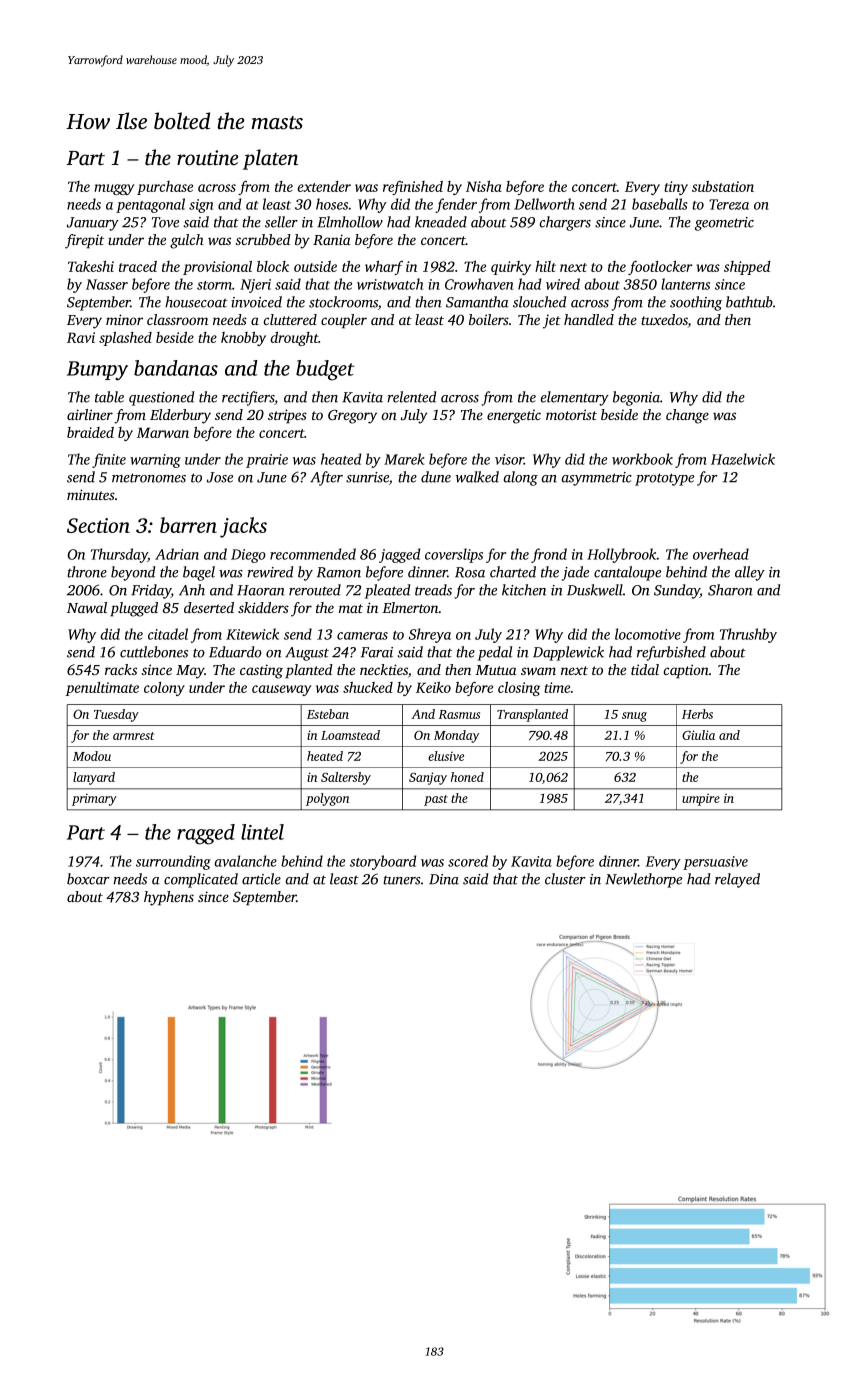 This page has height=1400, width=849. I want to click on causeway, so click(281, 690).
